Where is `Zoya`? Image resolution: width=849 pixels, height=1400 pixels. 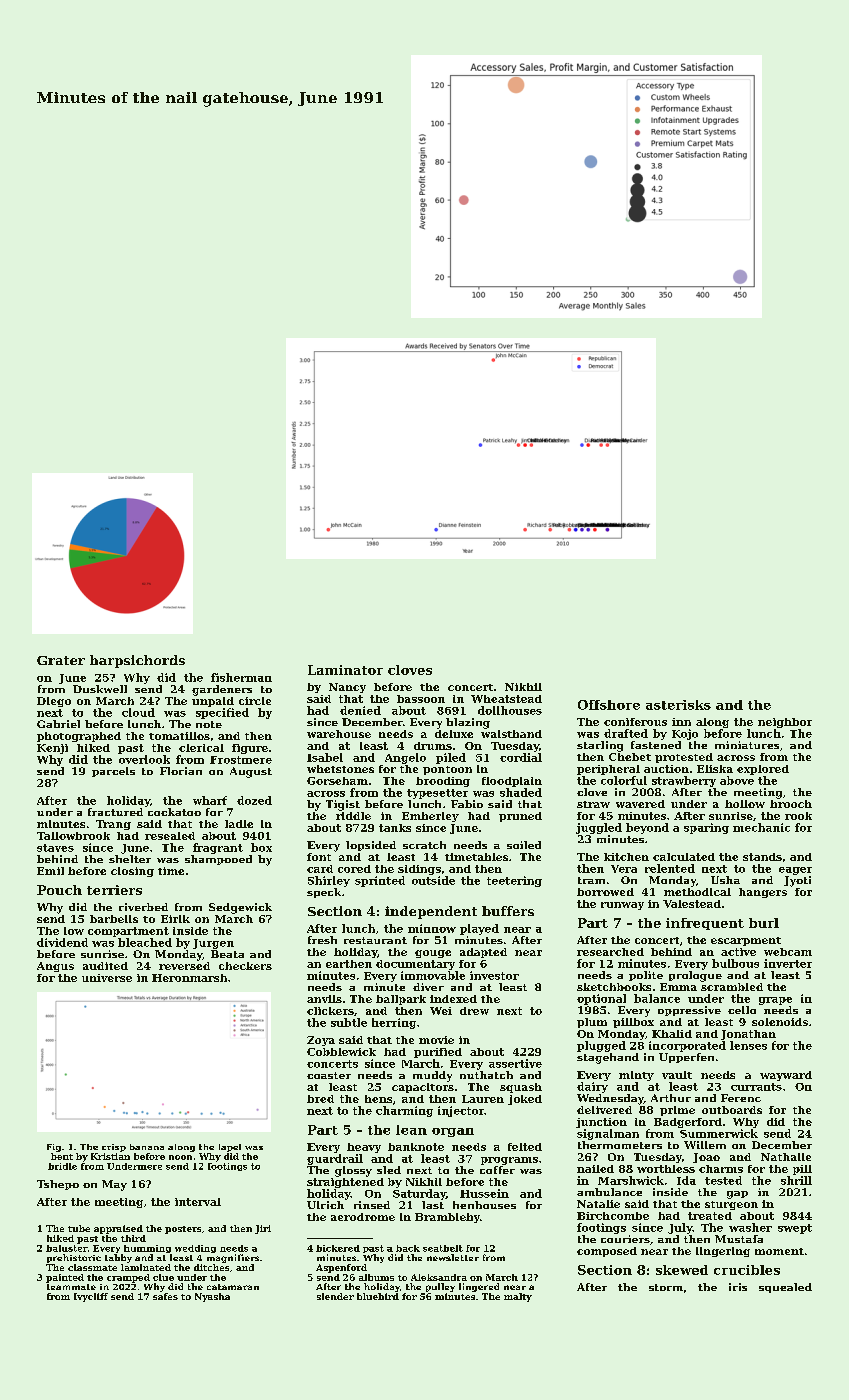
Zoya is located at coordinates (321, 1041).
